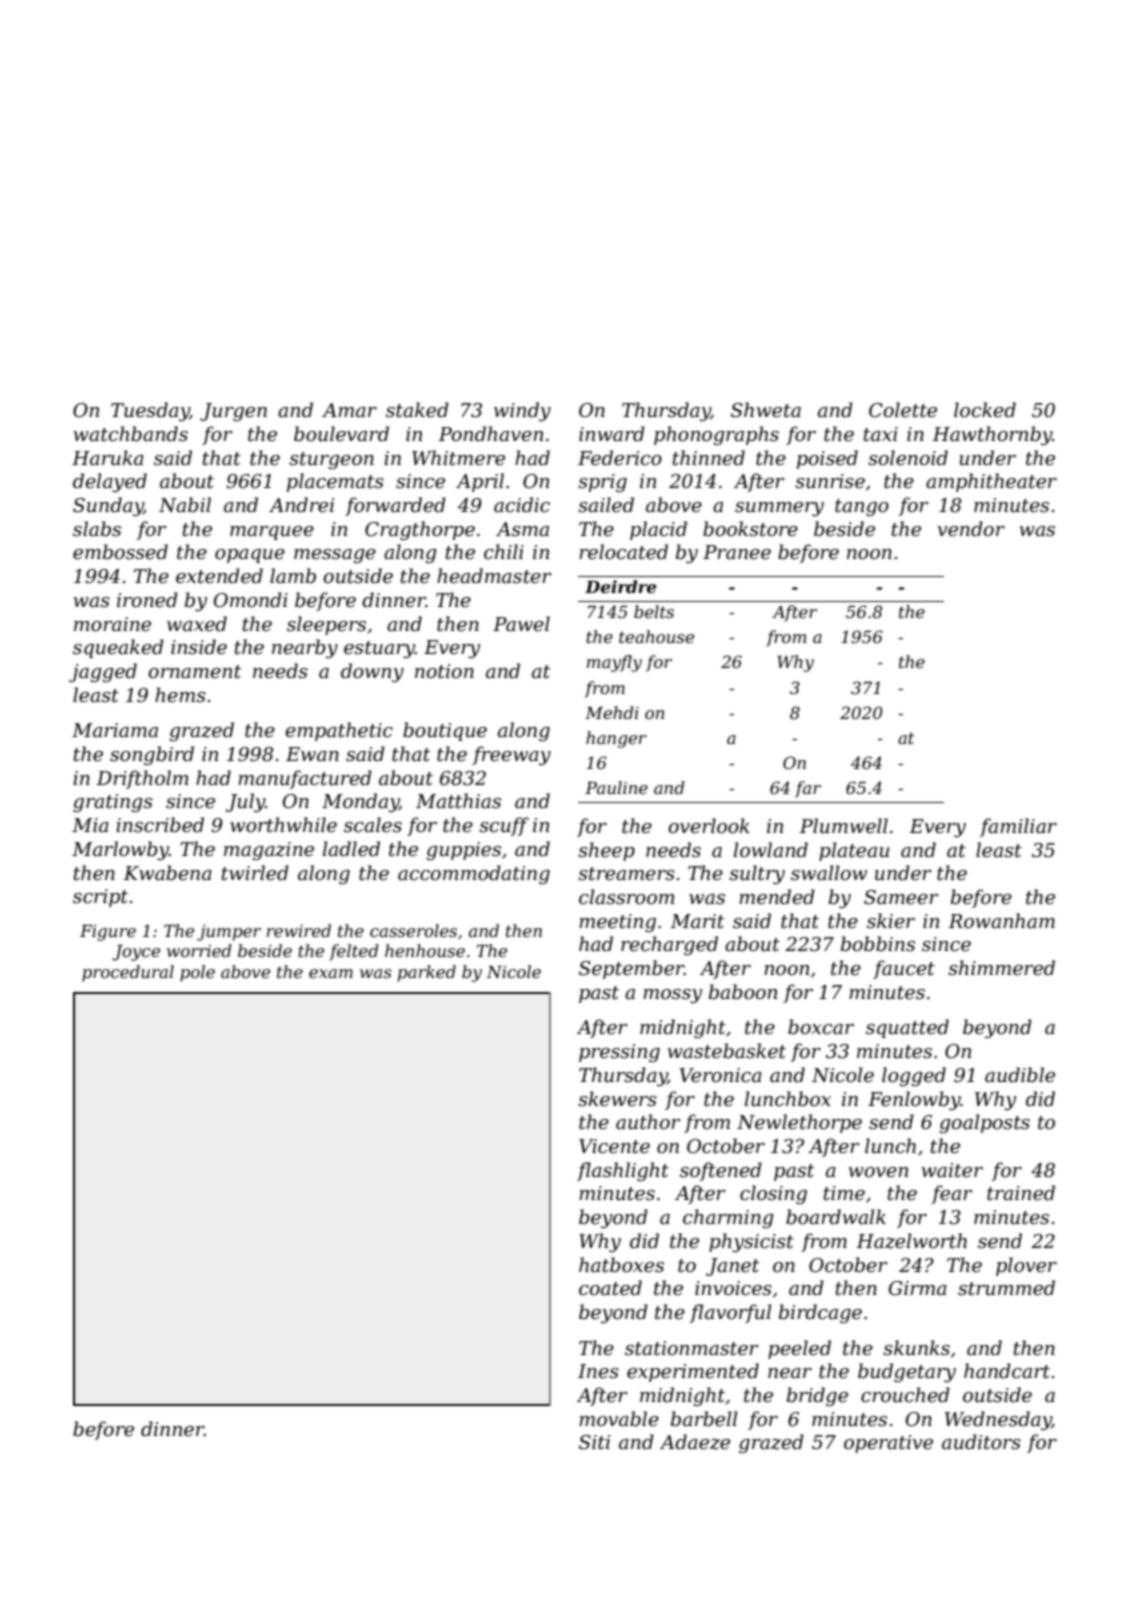  I want to click on mossy, so click(672, 996).
